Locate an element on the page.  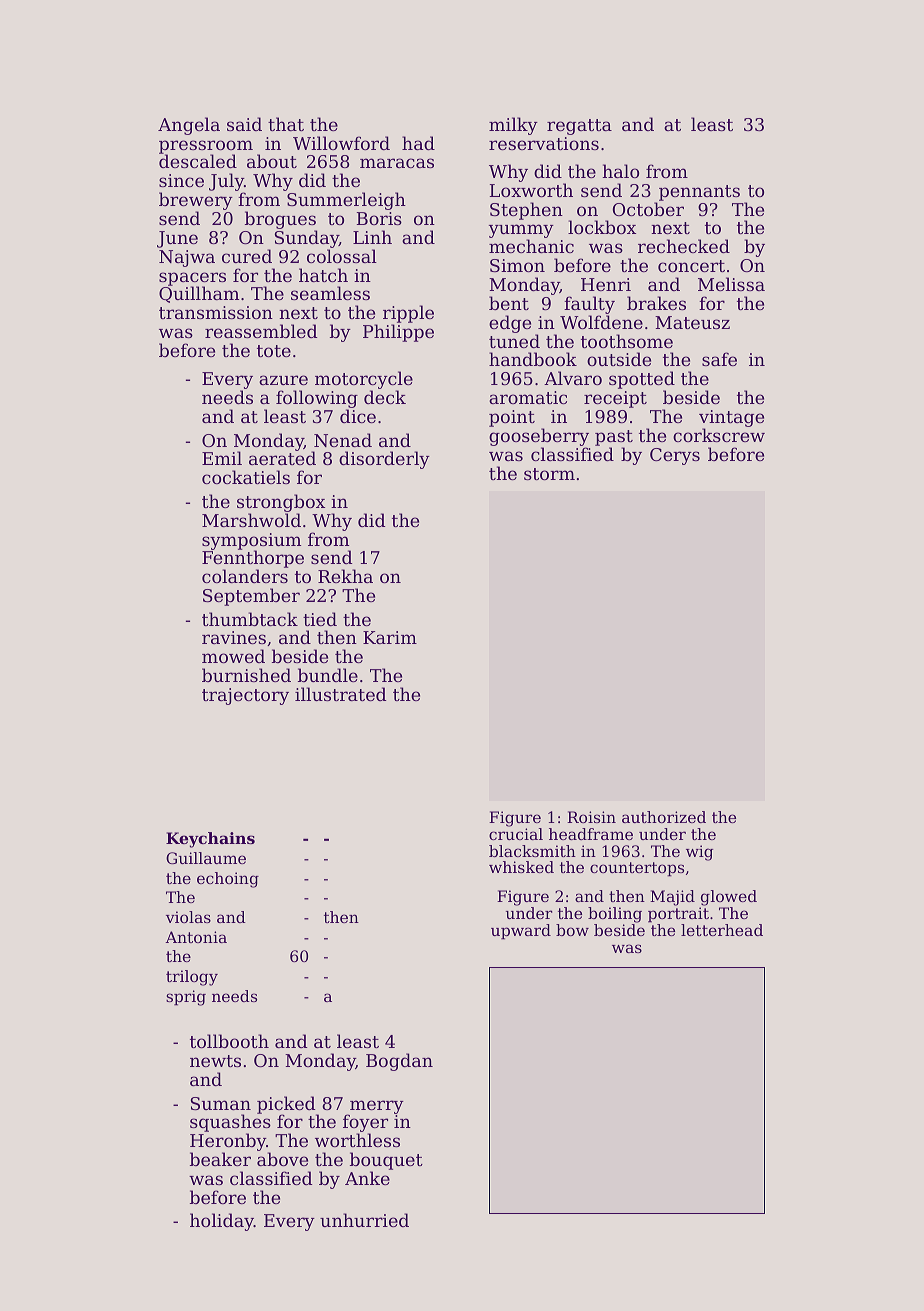
yummy is located at coordinates (521, 232).
